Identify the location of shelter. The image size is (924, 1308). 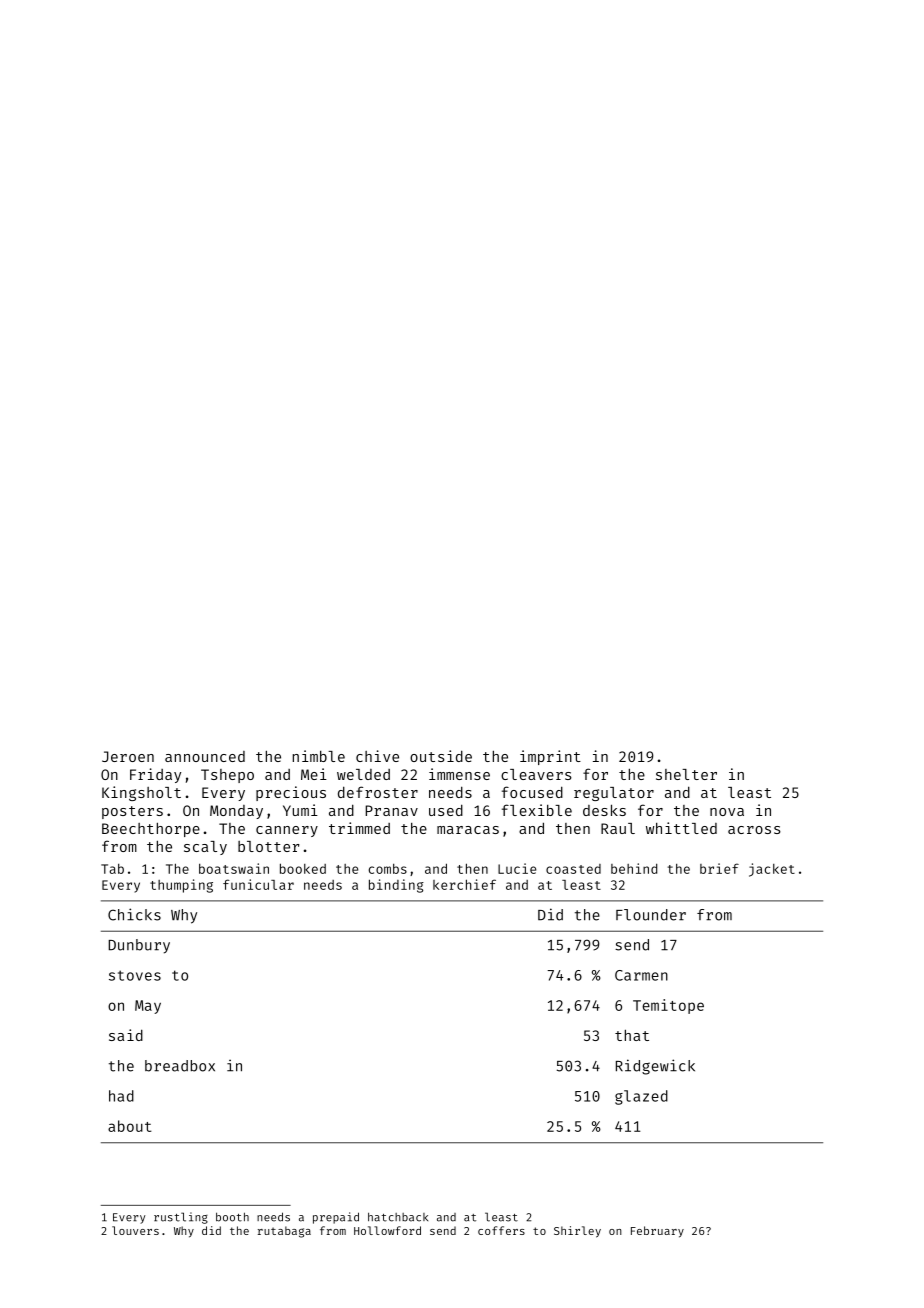
(686, 774).
